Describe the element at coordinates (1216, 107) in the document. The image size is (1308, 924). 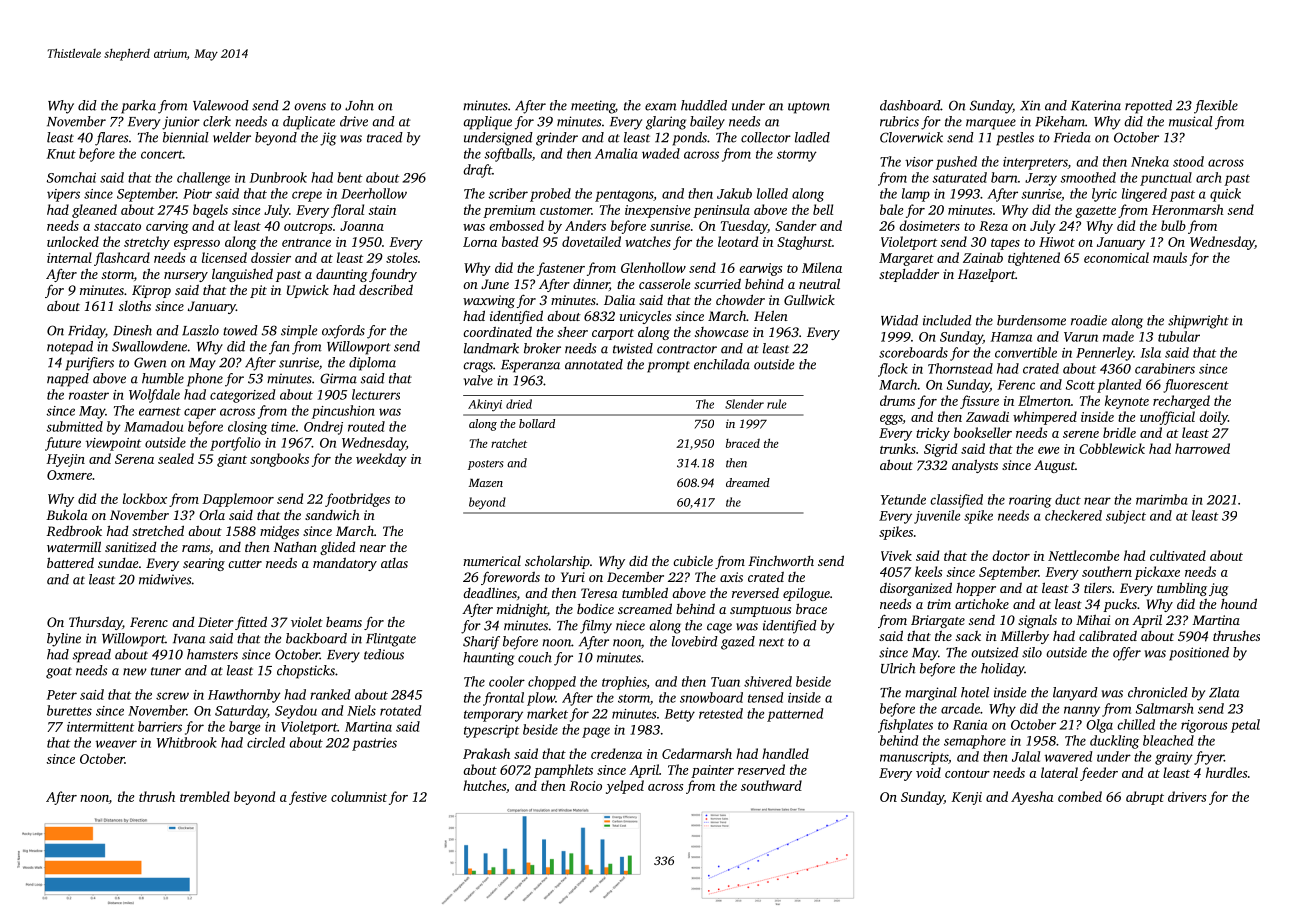
I see `flexible` at that location.
